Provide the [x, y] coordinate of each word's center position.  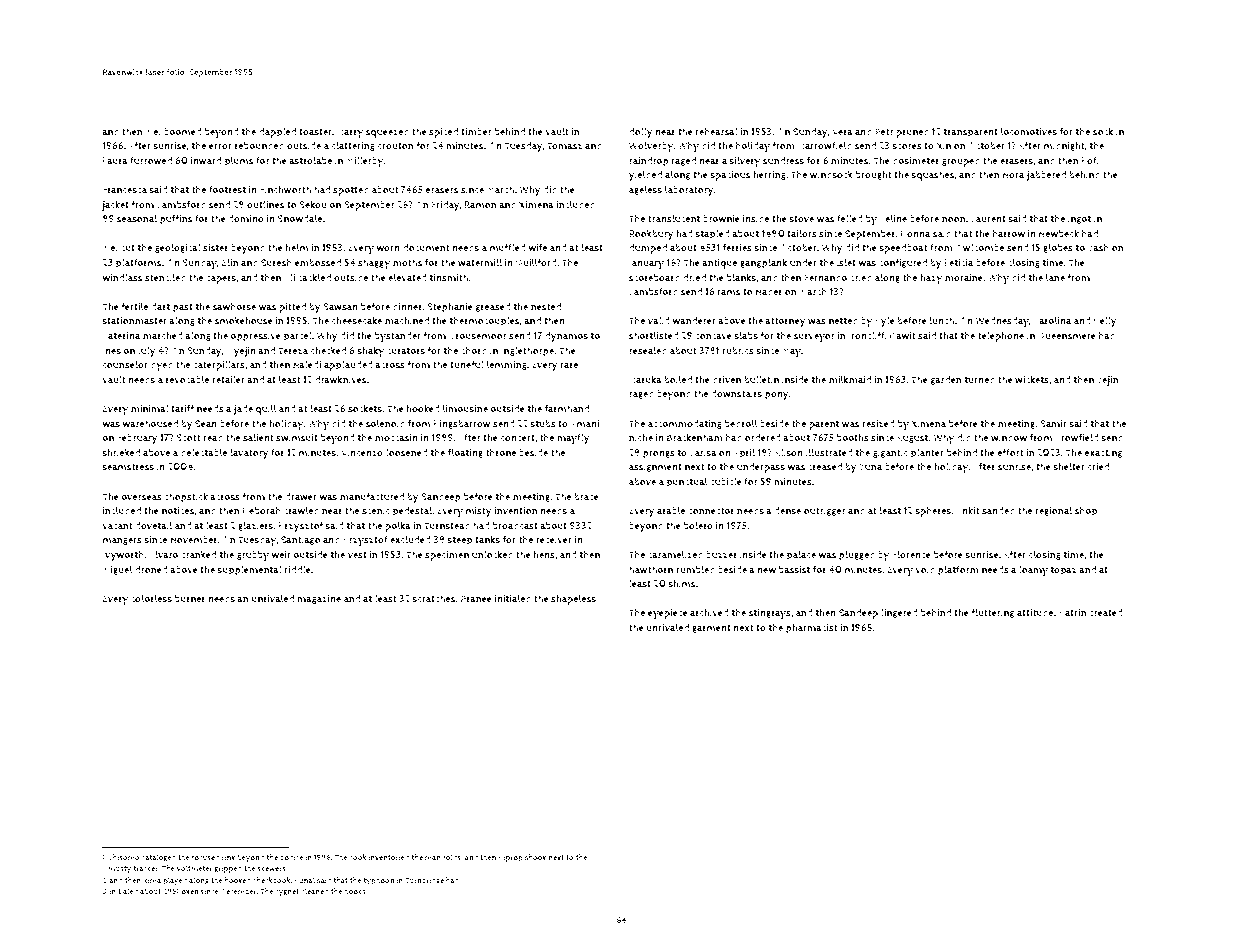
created [1106, 613]
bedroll [741, 423]
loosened [407, 452]
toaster [315, 132]
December [238, 891]
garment [711, 628]
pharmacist [812, 628]
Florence [911, 554]
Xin [944, 145]
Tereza [293, 351]
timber [476, 132]
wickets [1032, 379]
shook [535, 857]
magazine [319, 599]
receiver [554, 540]
